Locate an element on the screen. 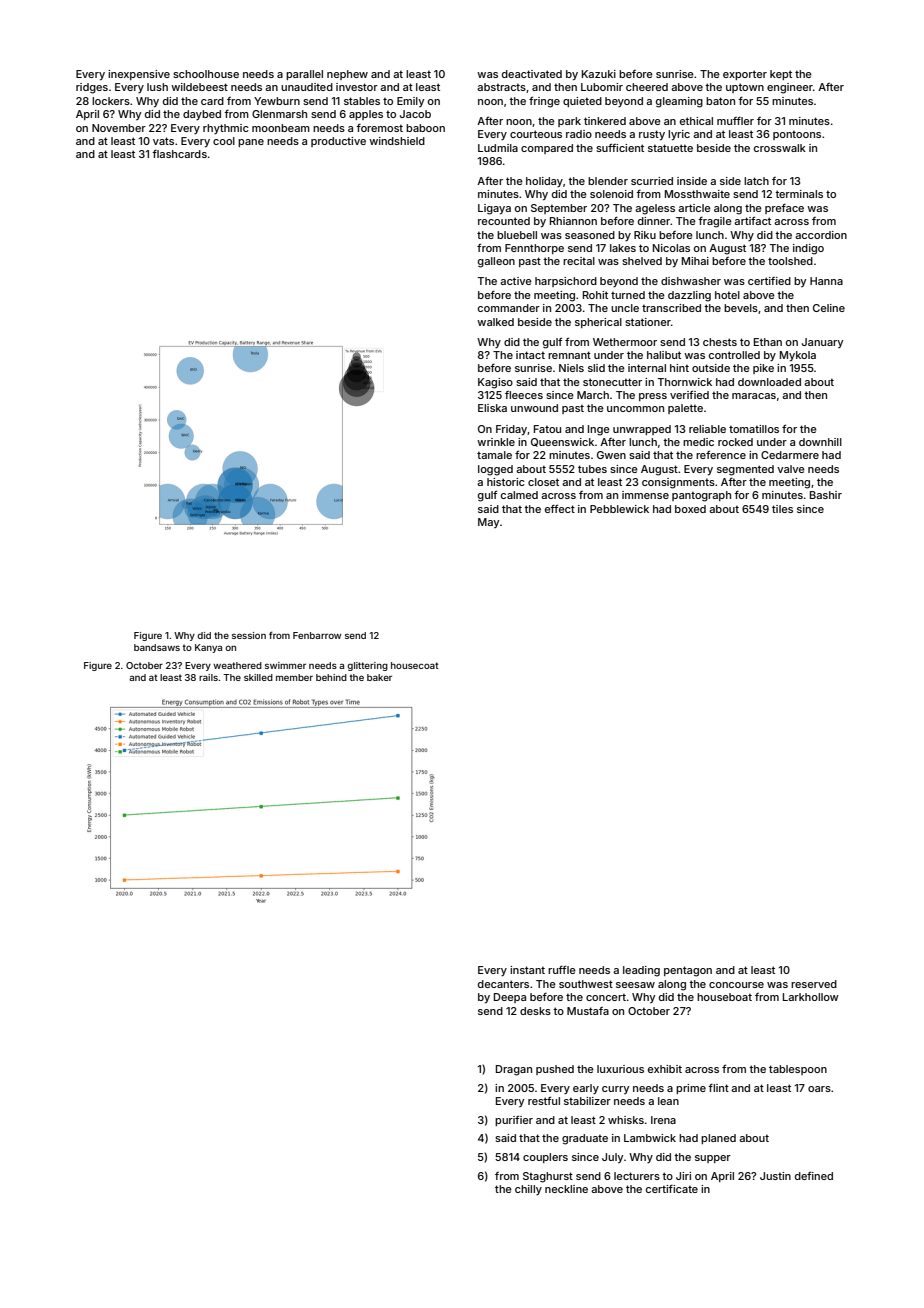 The width and height of the screenshot is (924, 1308). abstracts is located at coordinates (501, 87).
